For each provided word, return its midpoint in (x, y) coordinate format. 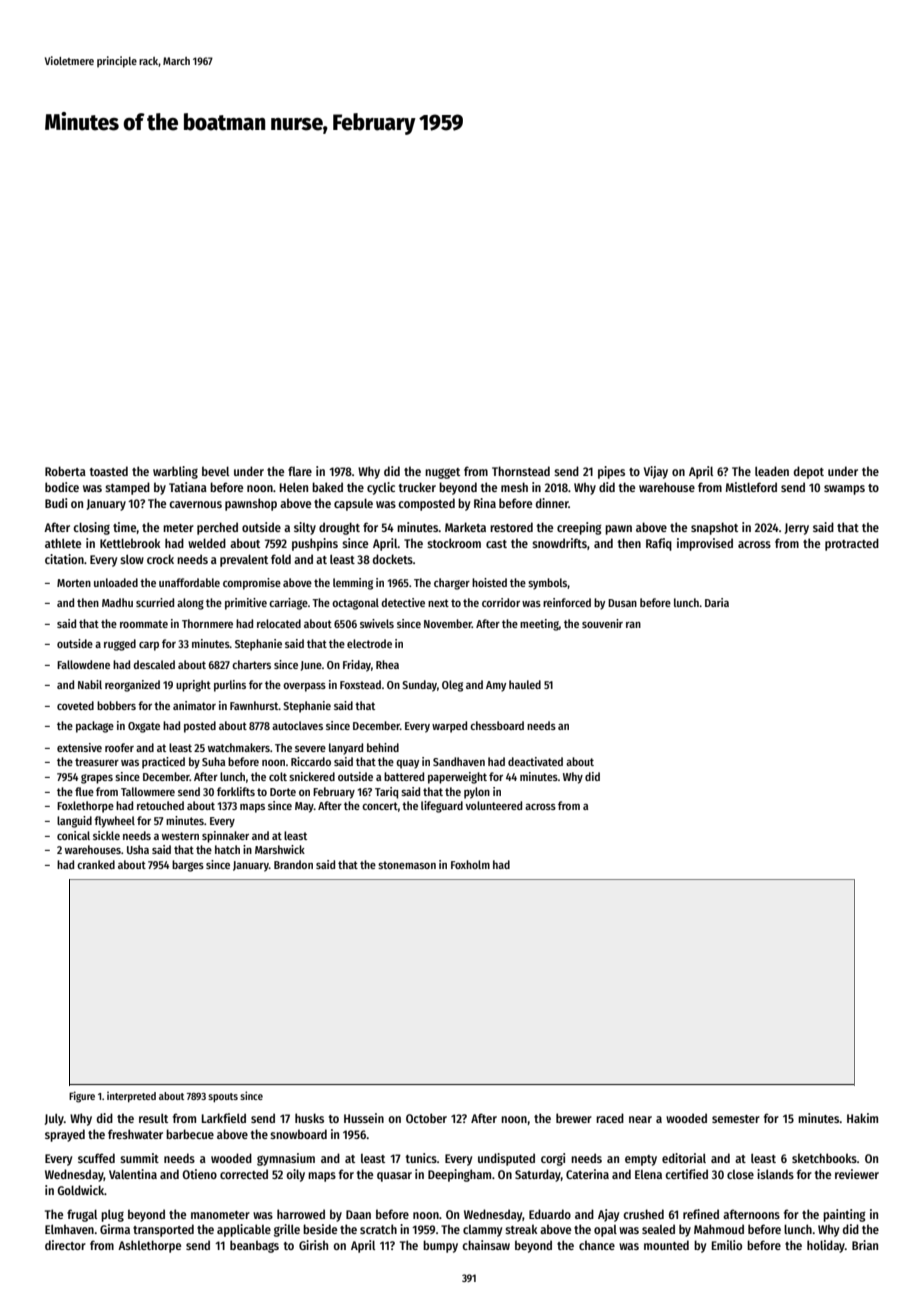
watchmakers (239, 747)
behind (383, 747)
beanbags (254, 1246)
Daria (717, 602)
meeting (539, 625)
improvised (705, 544)
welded (207, 543)
